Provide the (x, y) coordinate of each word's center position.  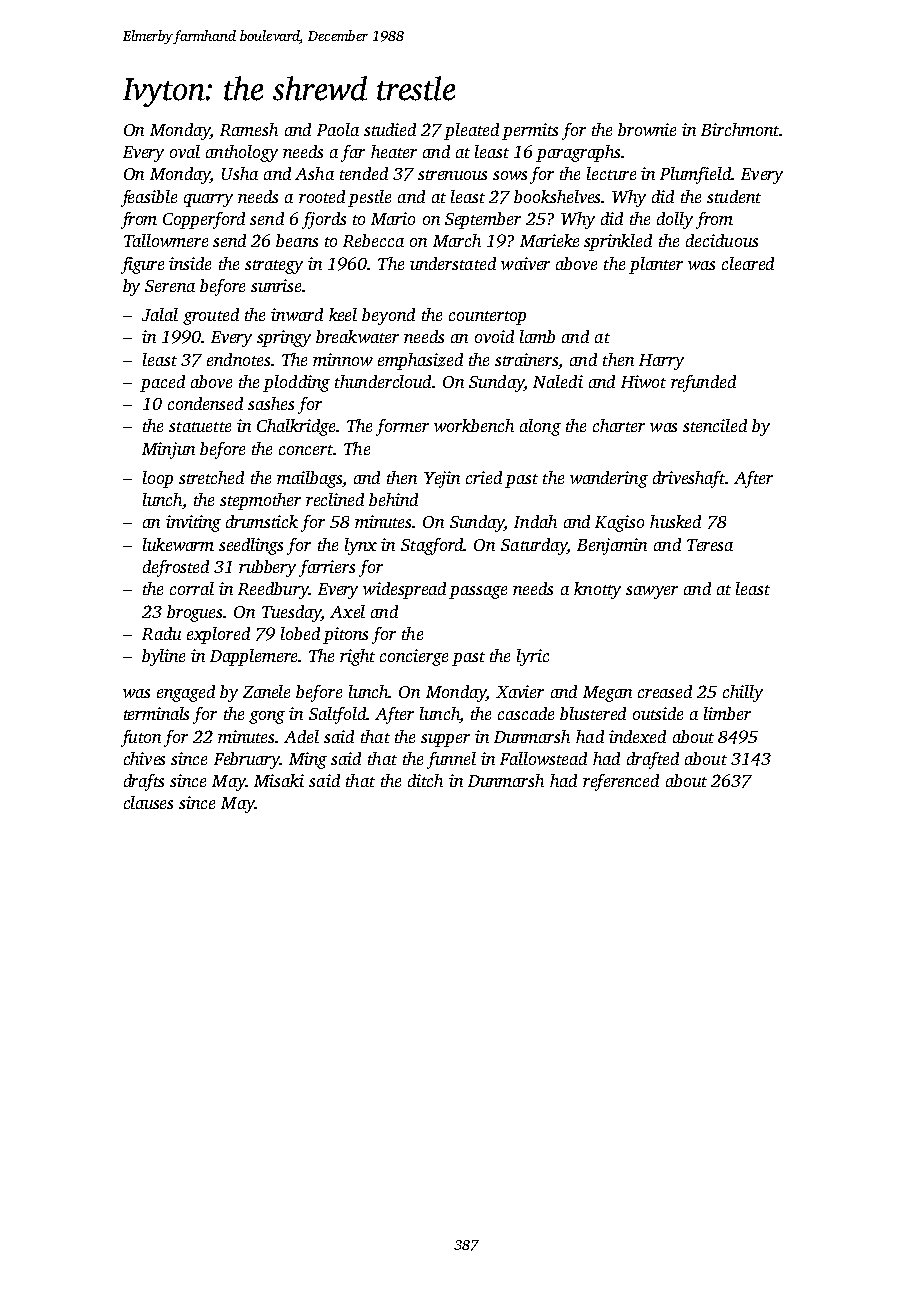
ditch (425, 780)
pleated (471, 131)
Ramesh (249, 129)
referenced (621, 782)
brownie (647, 129)
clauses (148, 802)
